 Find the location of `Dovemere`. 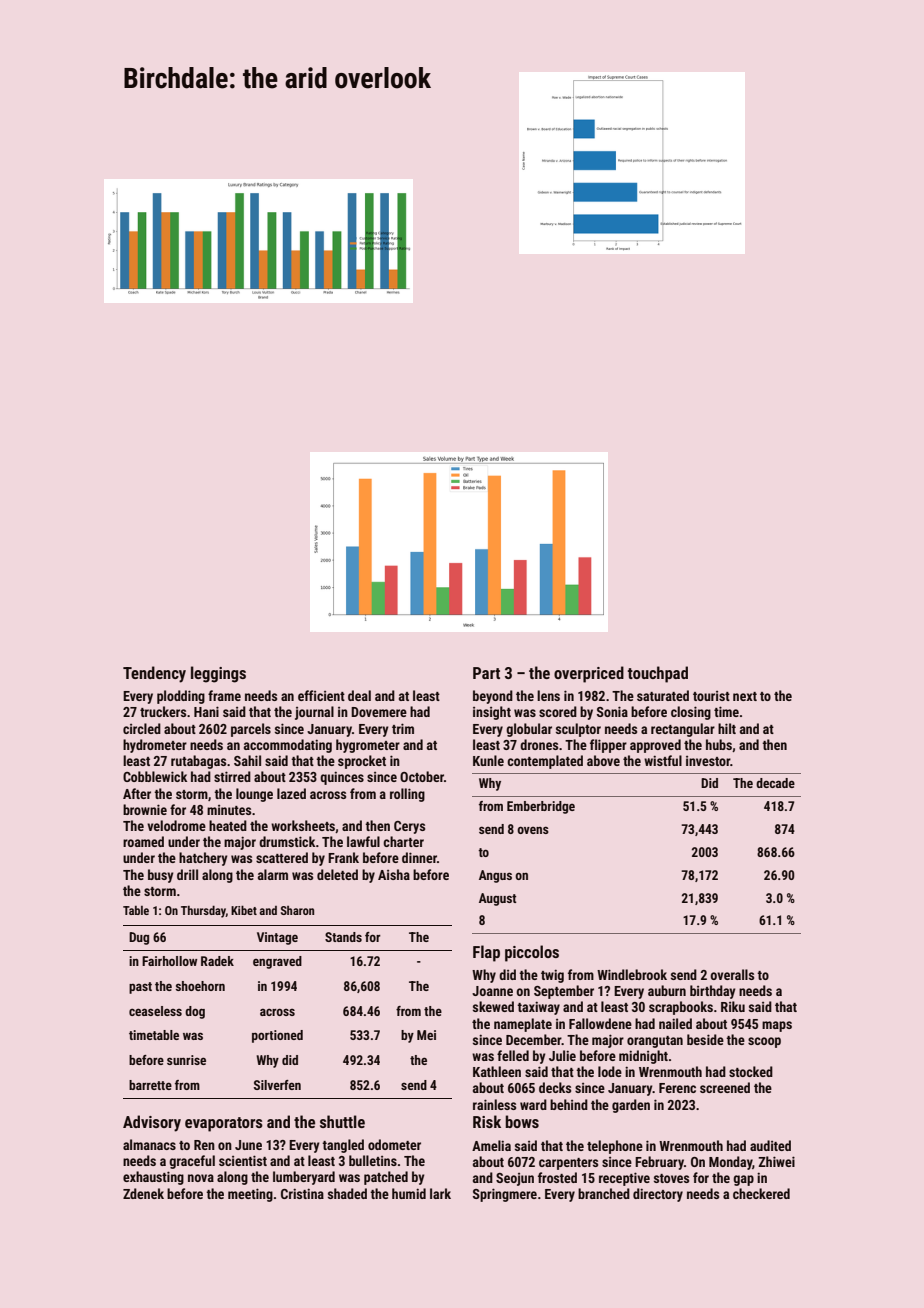

Dovemere is located at coordinates (379, 712).
